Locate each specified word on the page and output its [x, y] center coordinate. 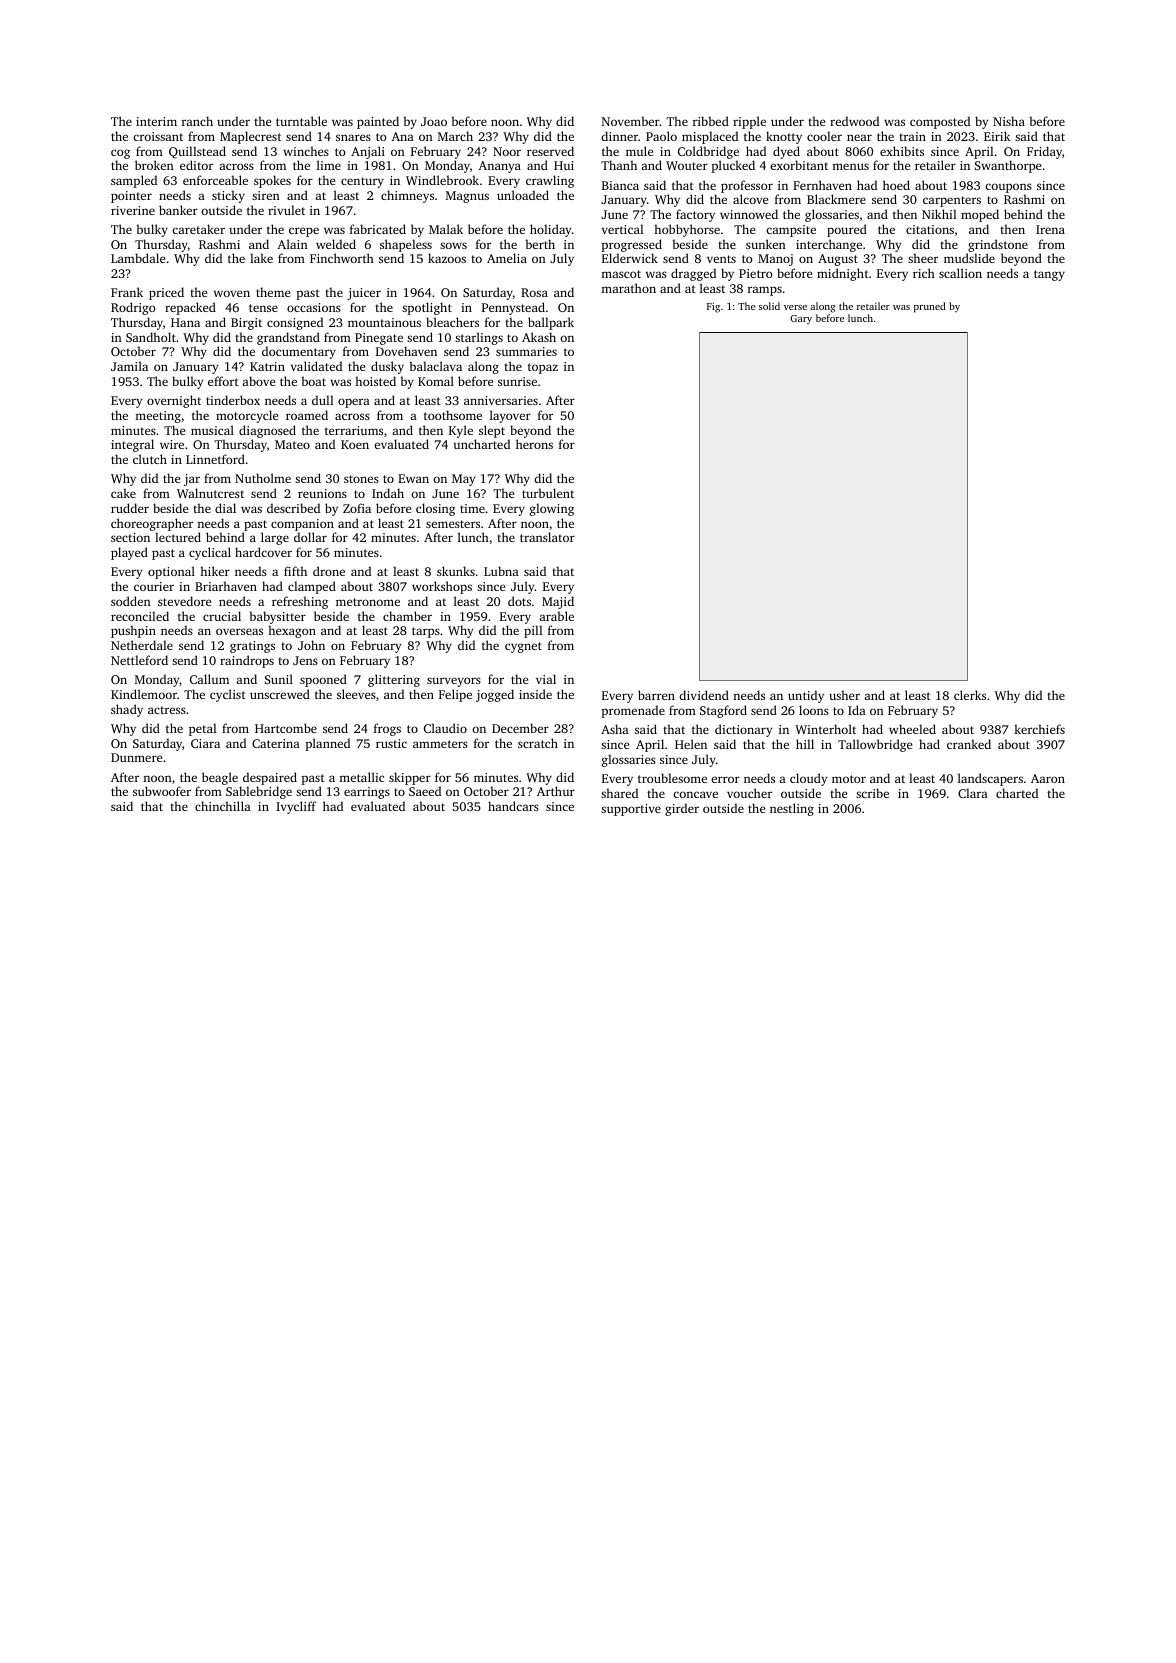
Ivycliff [296, 807]
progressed [631, 245]
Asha [615, 729]
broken [154, 165]
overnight [174, 401]
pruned [930, 307]
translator [547, 537]
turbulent [548, 493]
